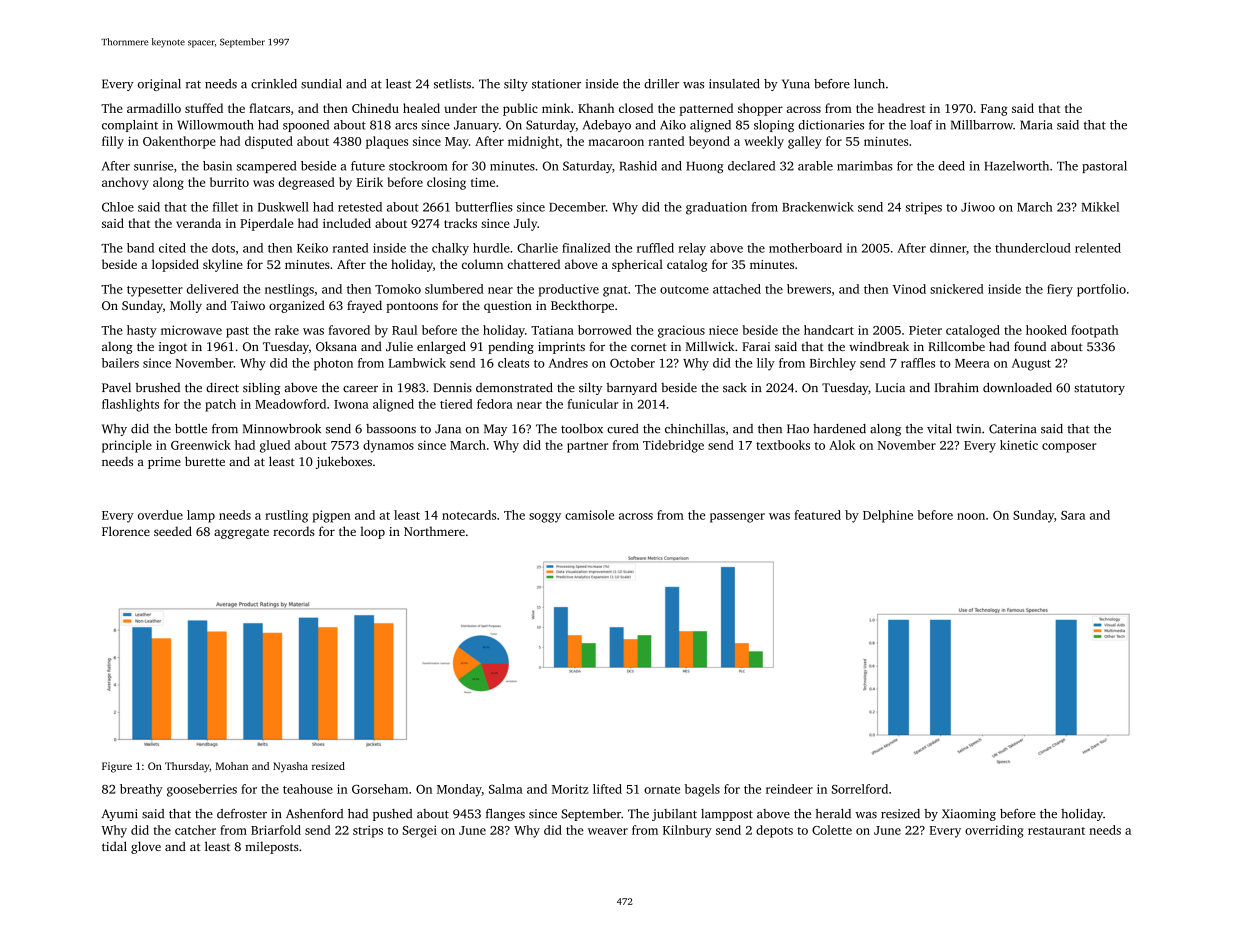  I want to click on Chinedu, so click(375, 108).
